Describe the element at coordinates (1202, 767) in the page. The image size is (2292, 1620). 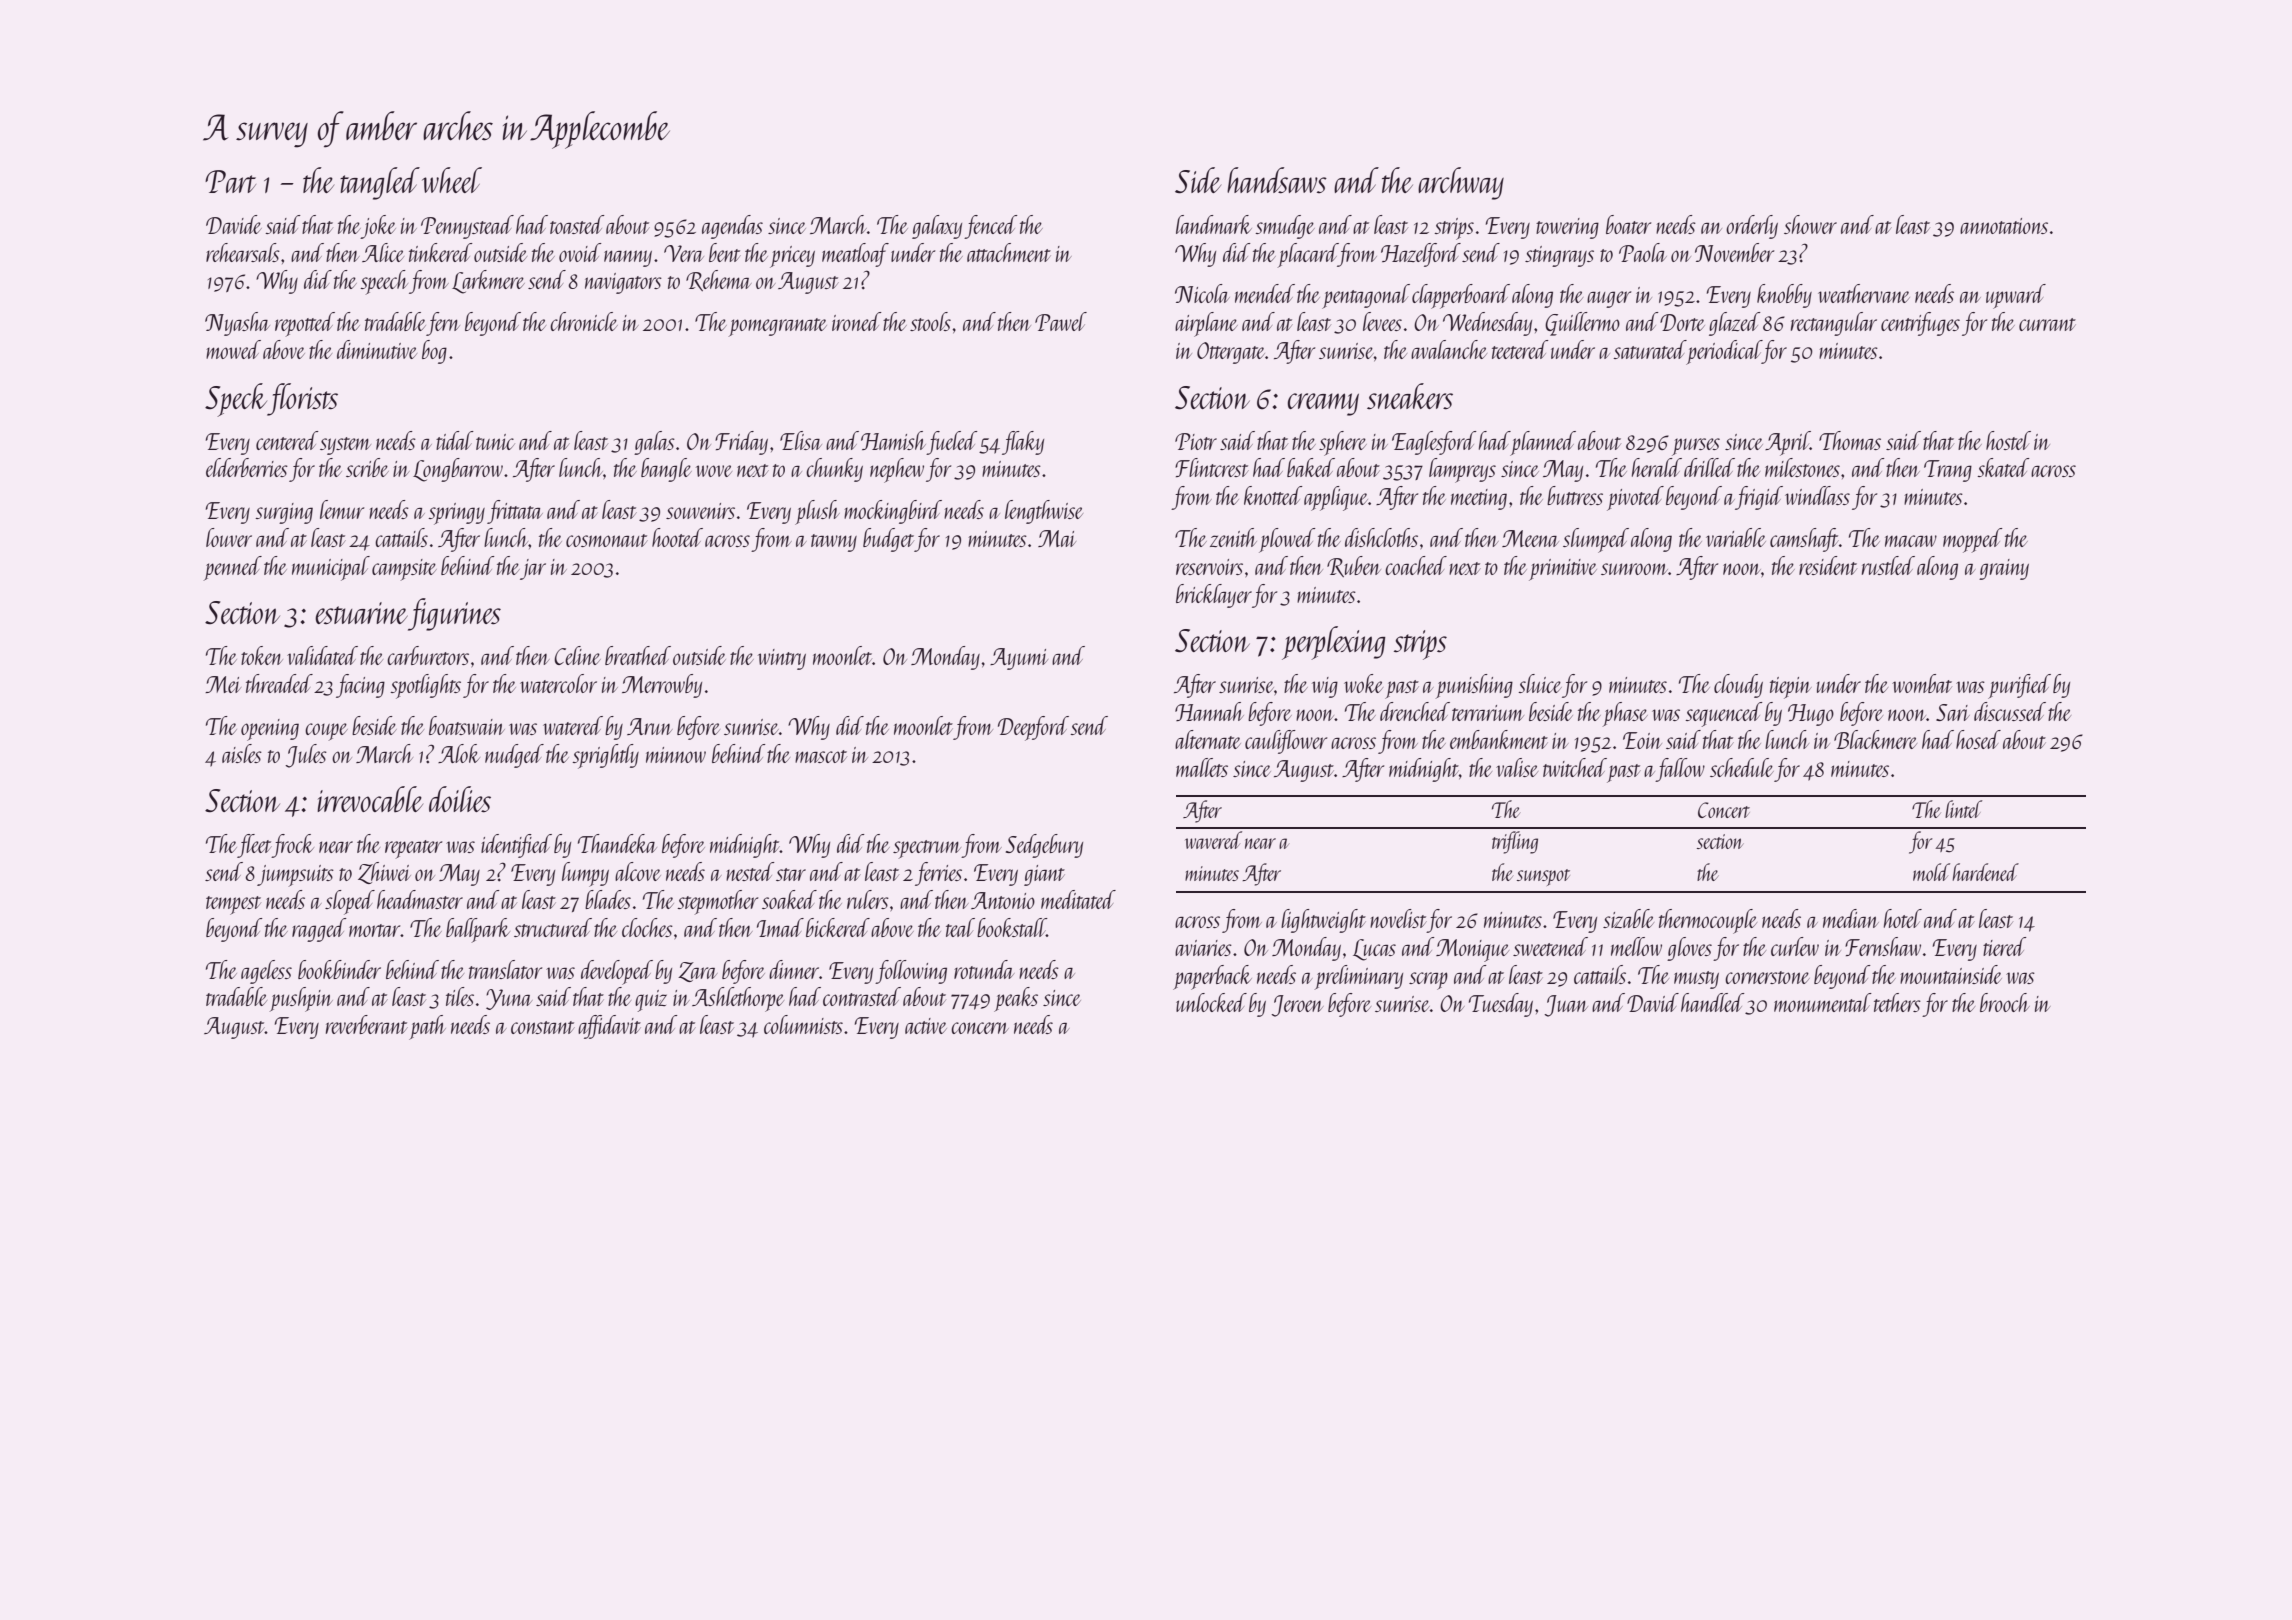
I see `mallets` at that location.
